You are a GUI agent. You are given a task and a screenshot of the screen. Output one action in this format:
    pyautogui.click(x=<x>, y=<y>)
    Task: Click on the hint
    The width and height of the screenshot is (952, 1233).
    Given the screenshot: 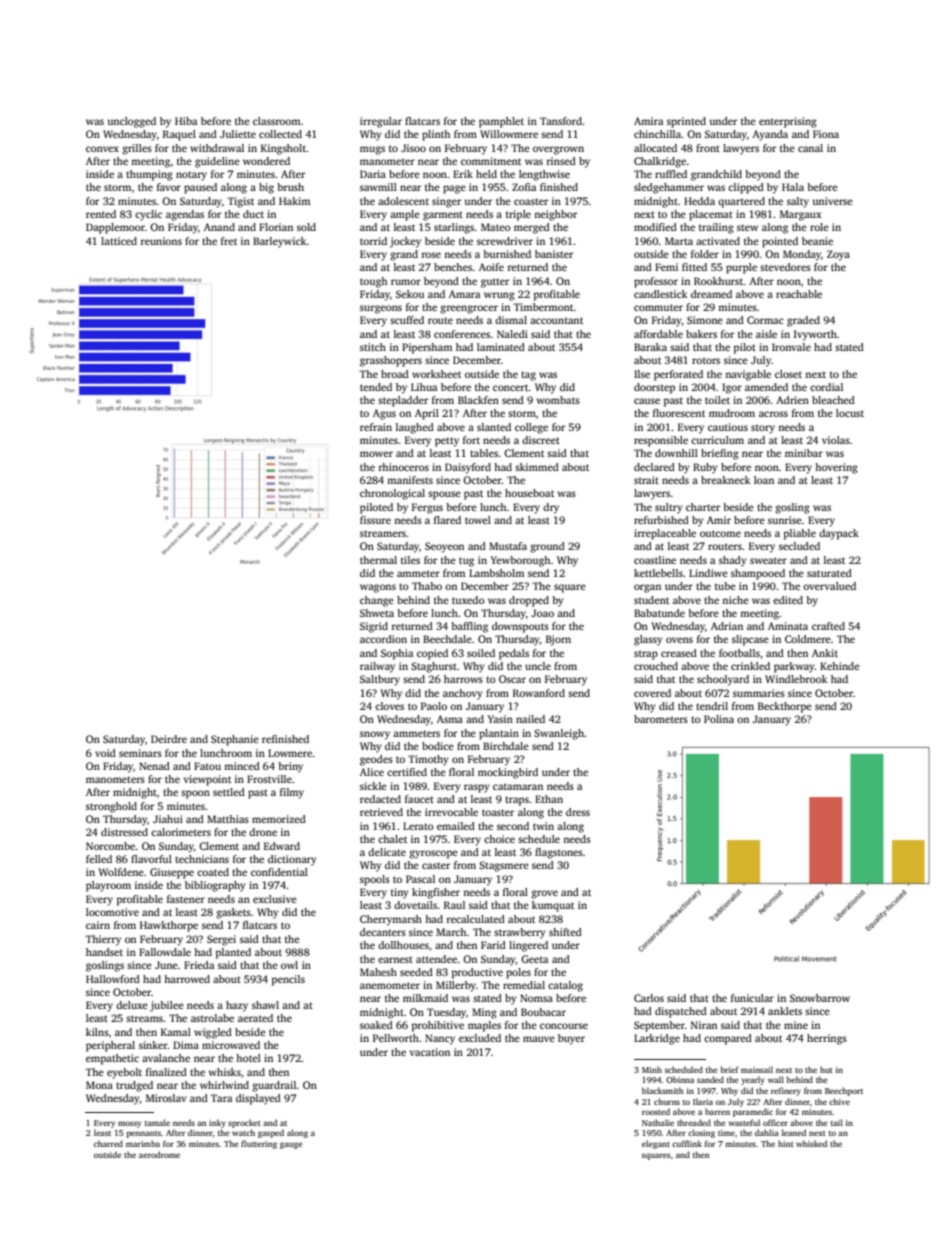 What is the action you would take?
    pyautogui.click(x=786, y=1143)
